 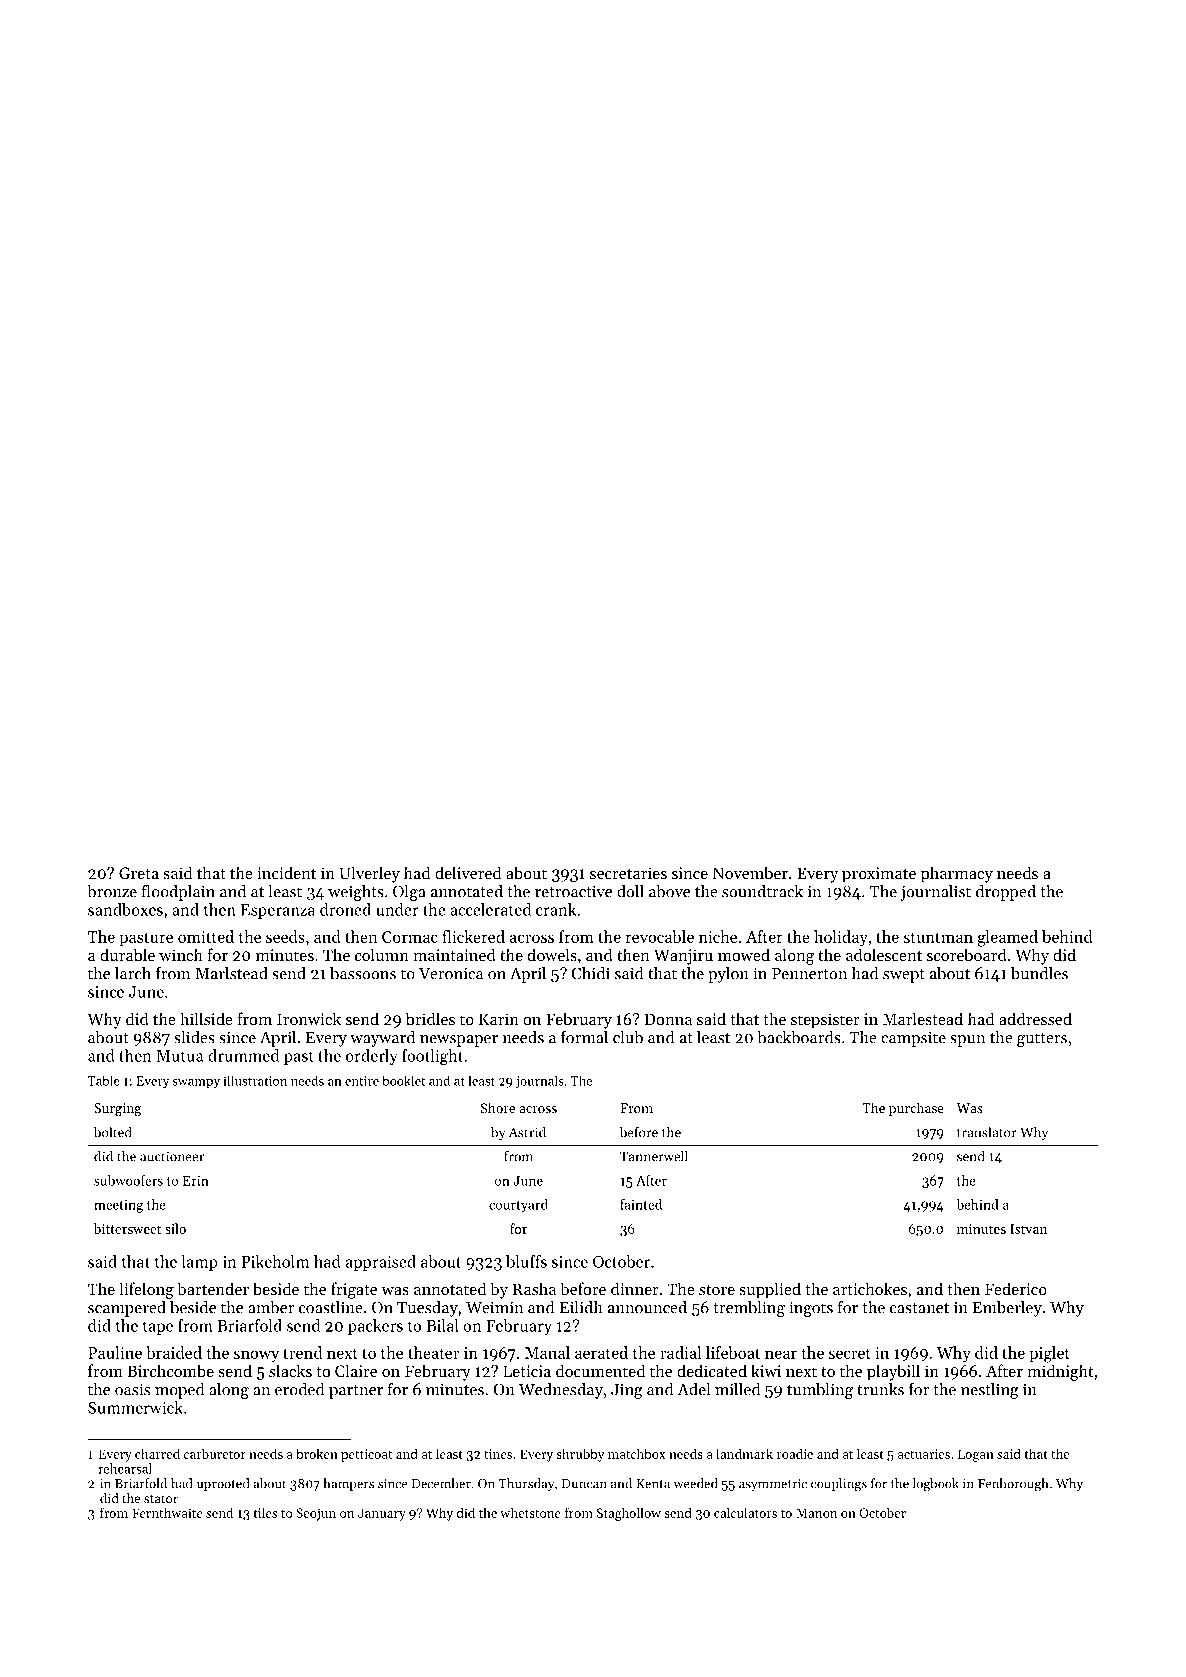 I want to click on addressed, so click(x=1035, y=1018).
